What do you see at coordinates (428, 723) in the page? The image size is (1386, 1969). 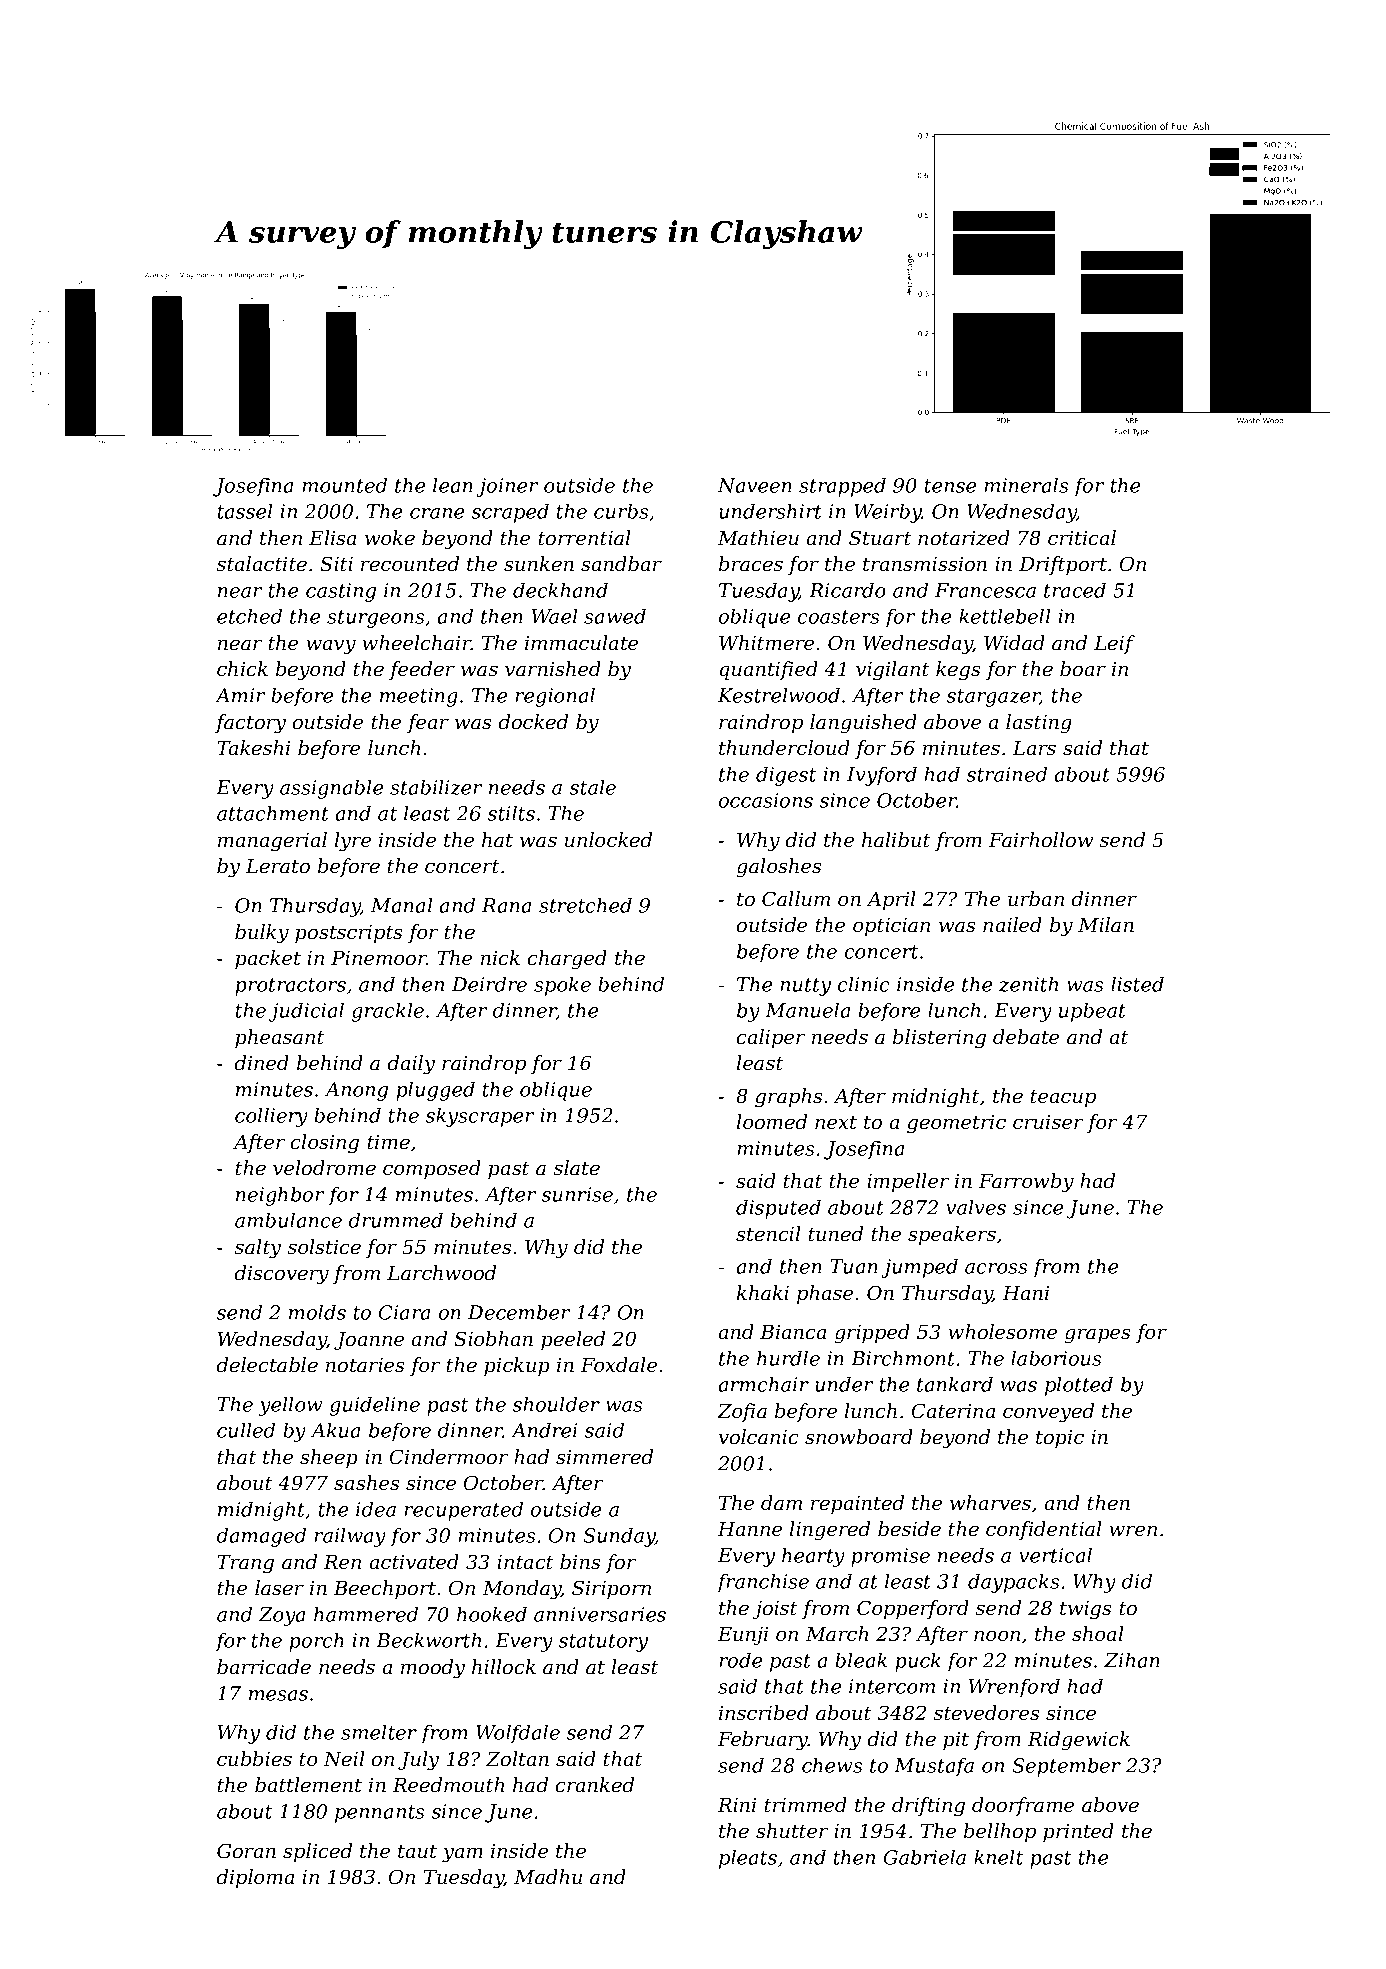 I see `fear` at bounding box center [428, 723].
